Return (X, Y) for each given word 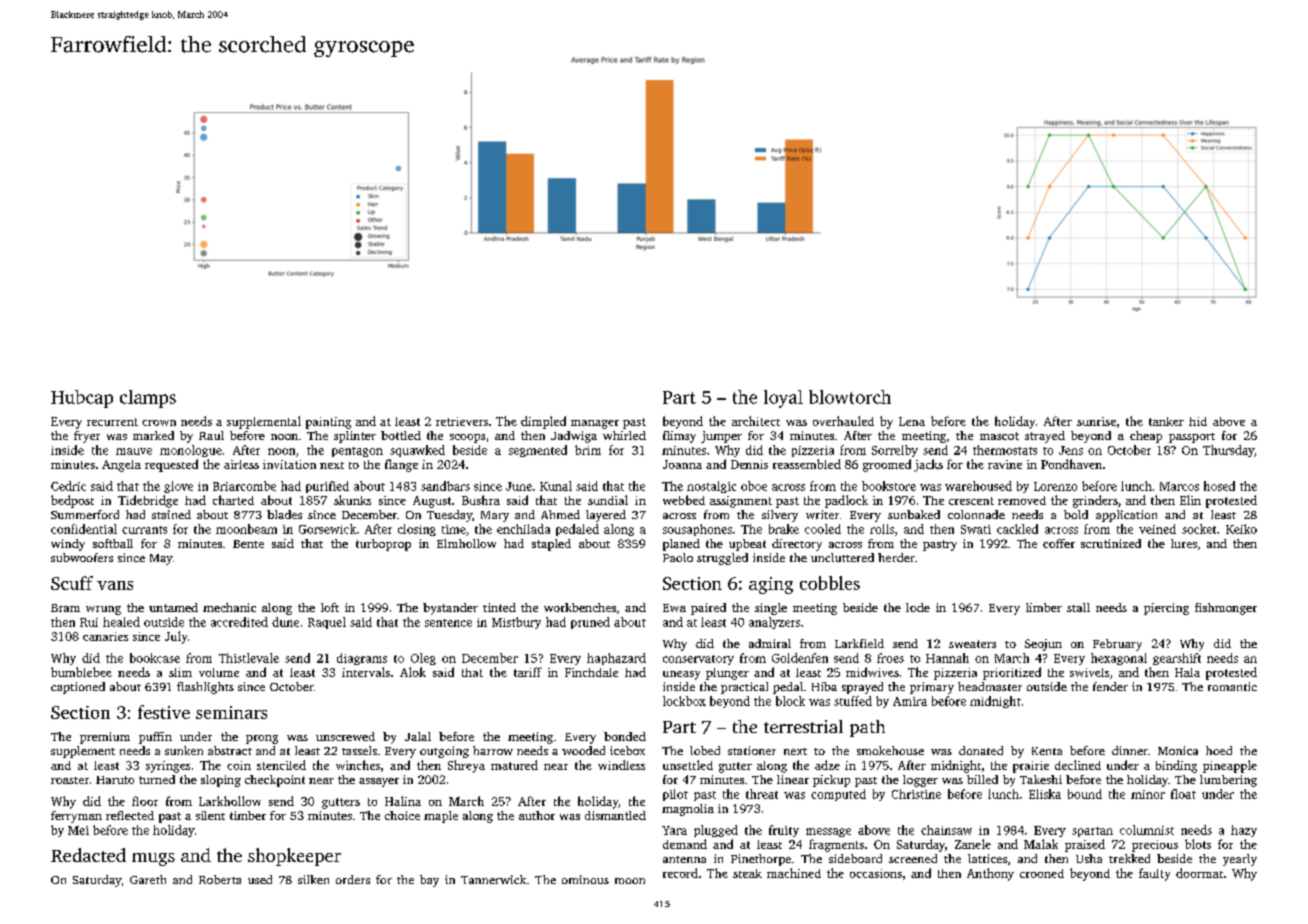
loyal (783, 399)
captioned (78, 688)
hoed (1219, 750)
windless (621, 765)
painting (328, 423)
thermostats (1005, 450)
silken (313, 879)
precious (1155, 846)
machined (794, 873)
